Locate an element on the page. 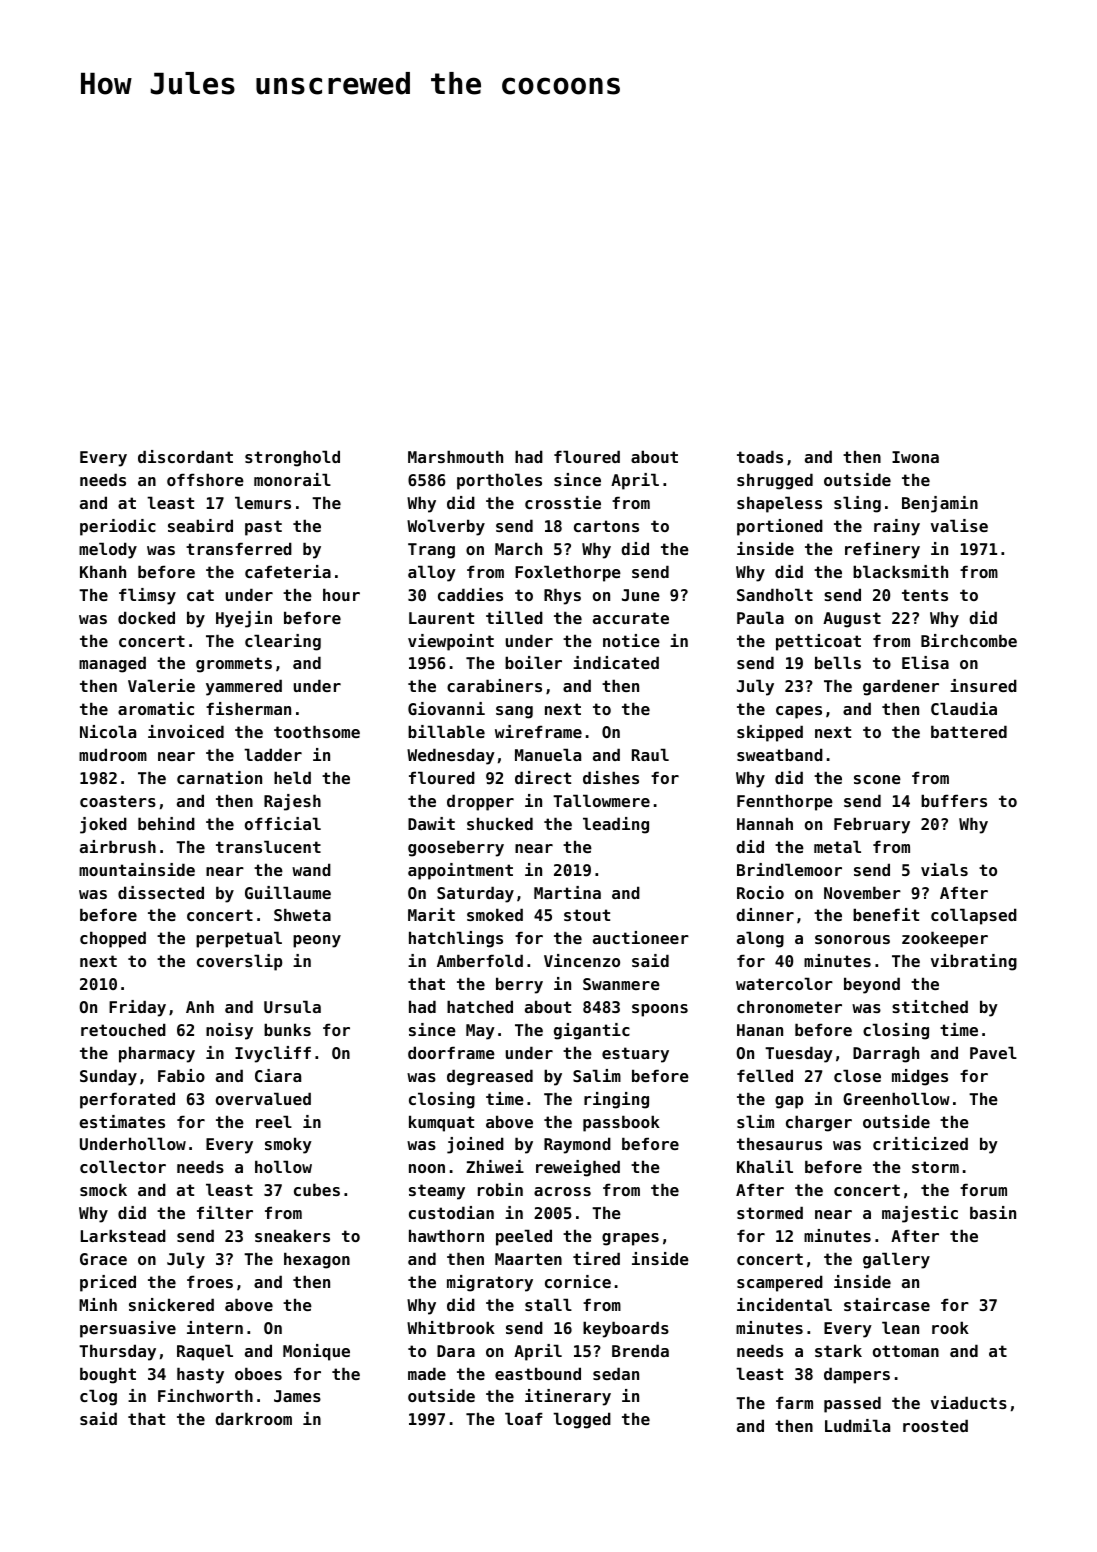 This page has width=1097, height=1552. discordant is located at coordinates (185, 456).
